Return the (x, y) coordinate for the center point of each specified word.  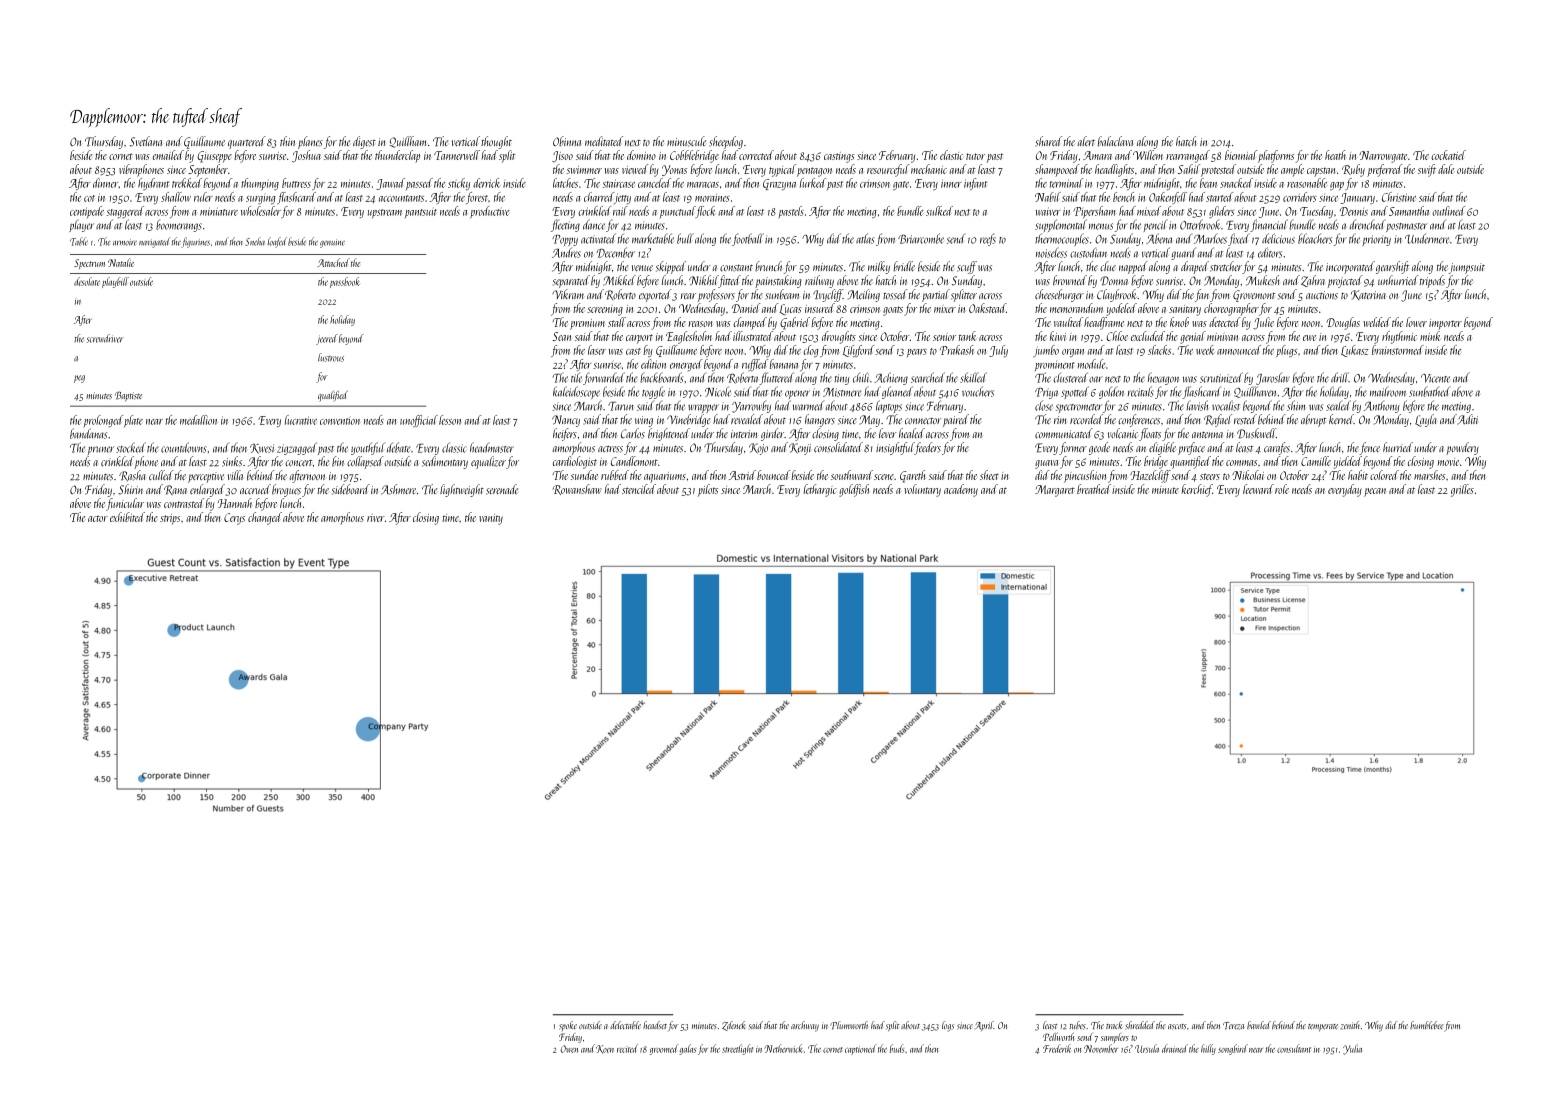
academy (961, 490)
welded (1377, 322)
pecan (1375, 492)
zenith (1350, 1025)
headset (655, 1025)
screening (605, 310)
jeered (327, 339)
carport (639, 339)
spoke (568, 1026)
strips (170, 519)
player (81, 225)
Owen (569, 1049)
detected (1225, 322)
